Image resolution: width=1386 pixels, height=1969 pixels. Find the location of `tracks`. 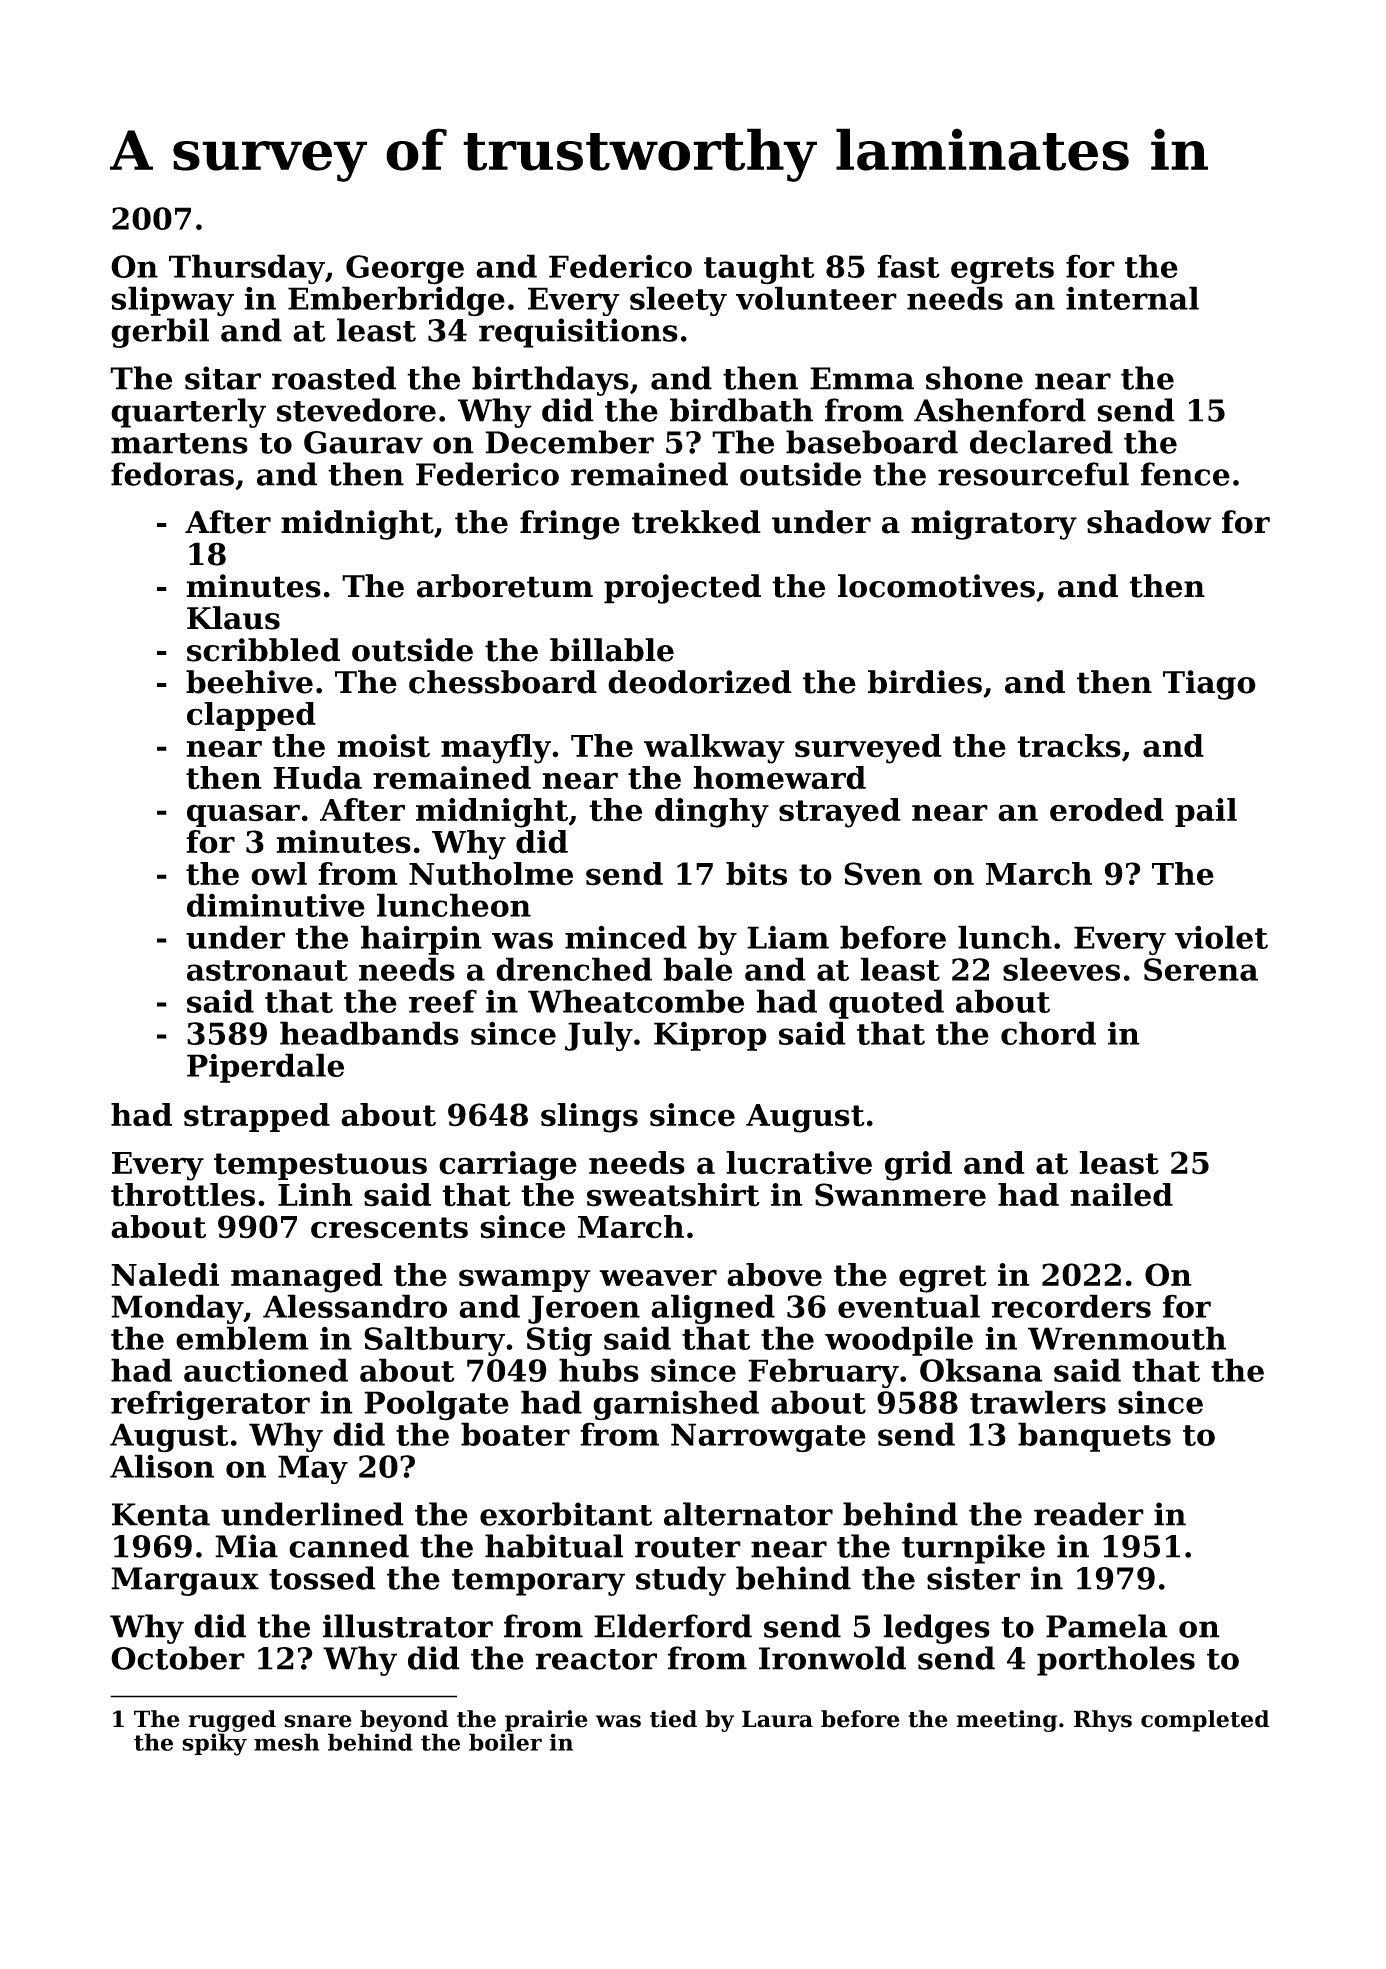

tracks is located at coordinates (1069, 746).
